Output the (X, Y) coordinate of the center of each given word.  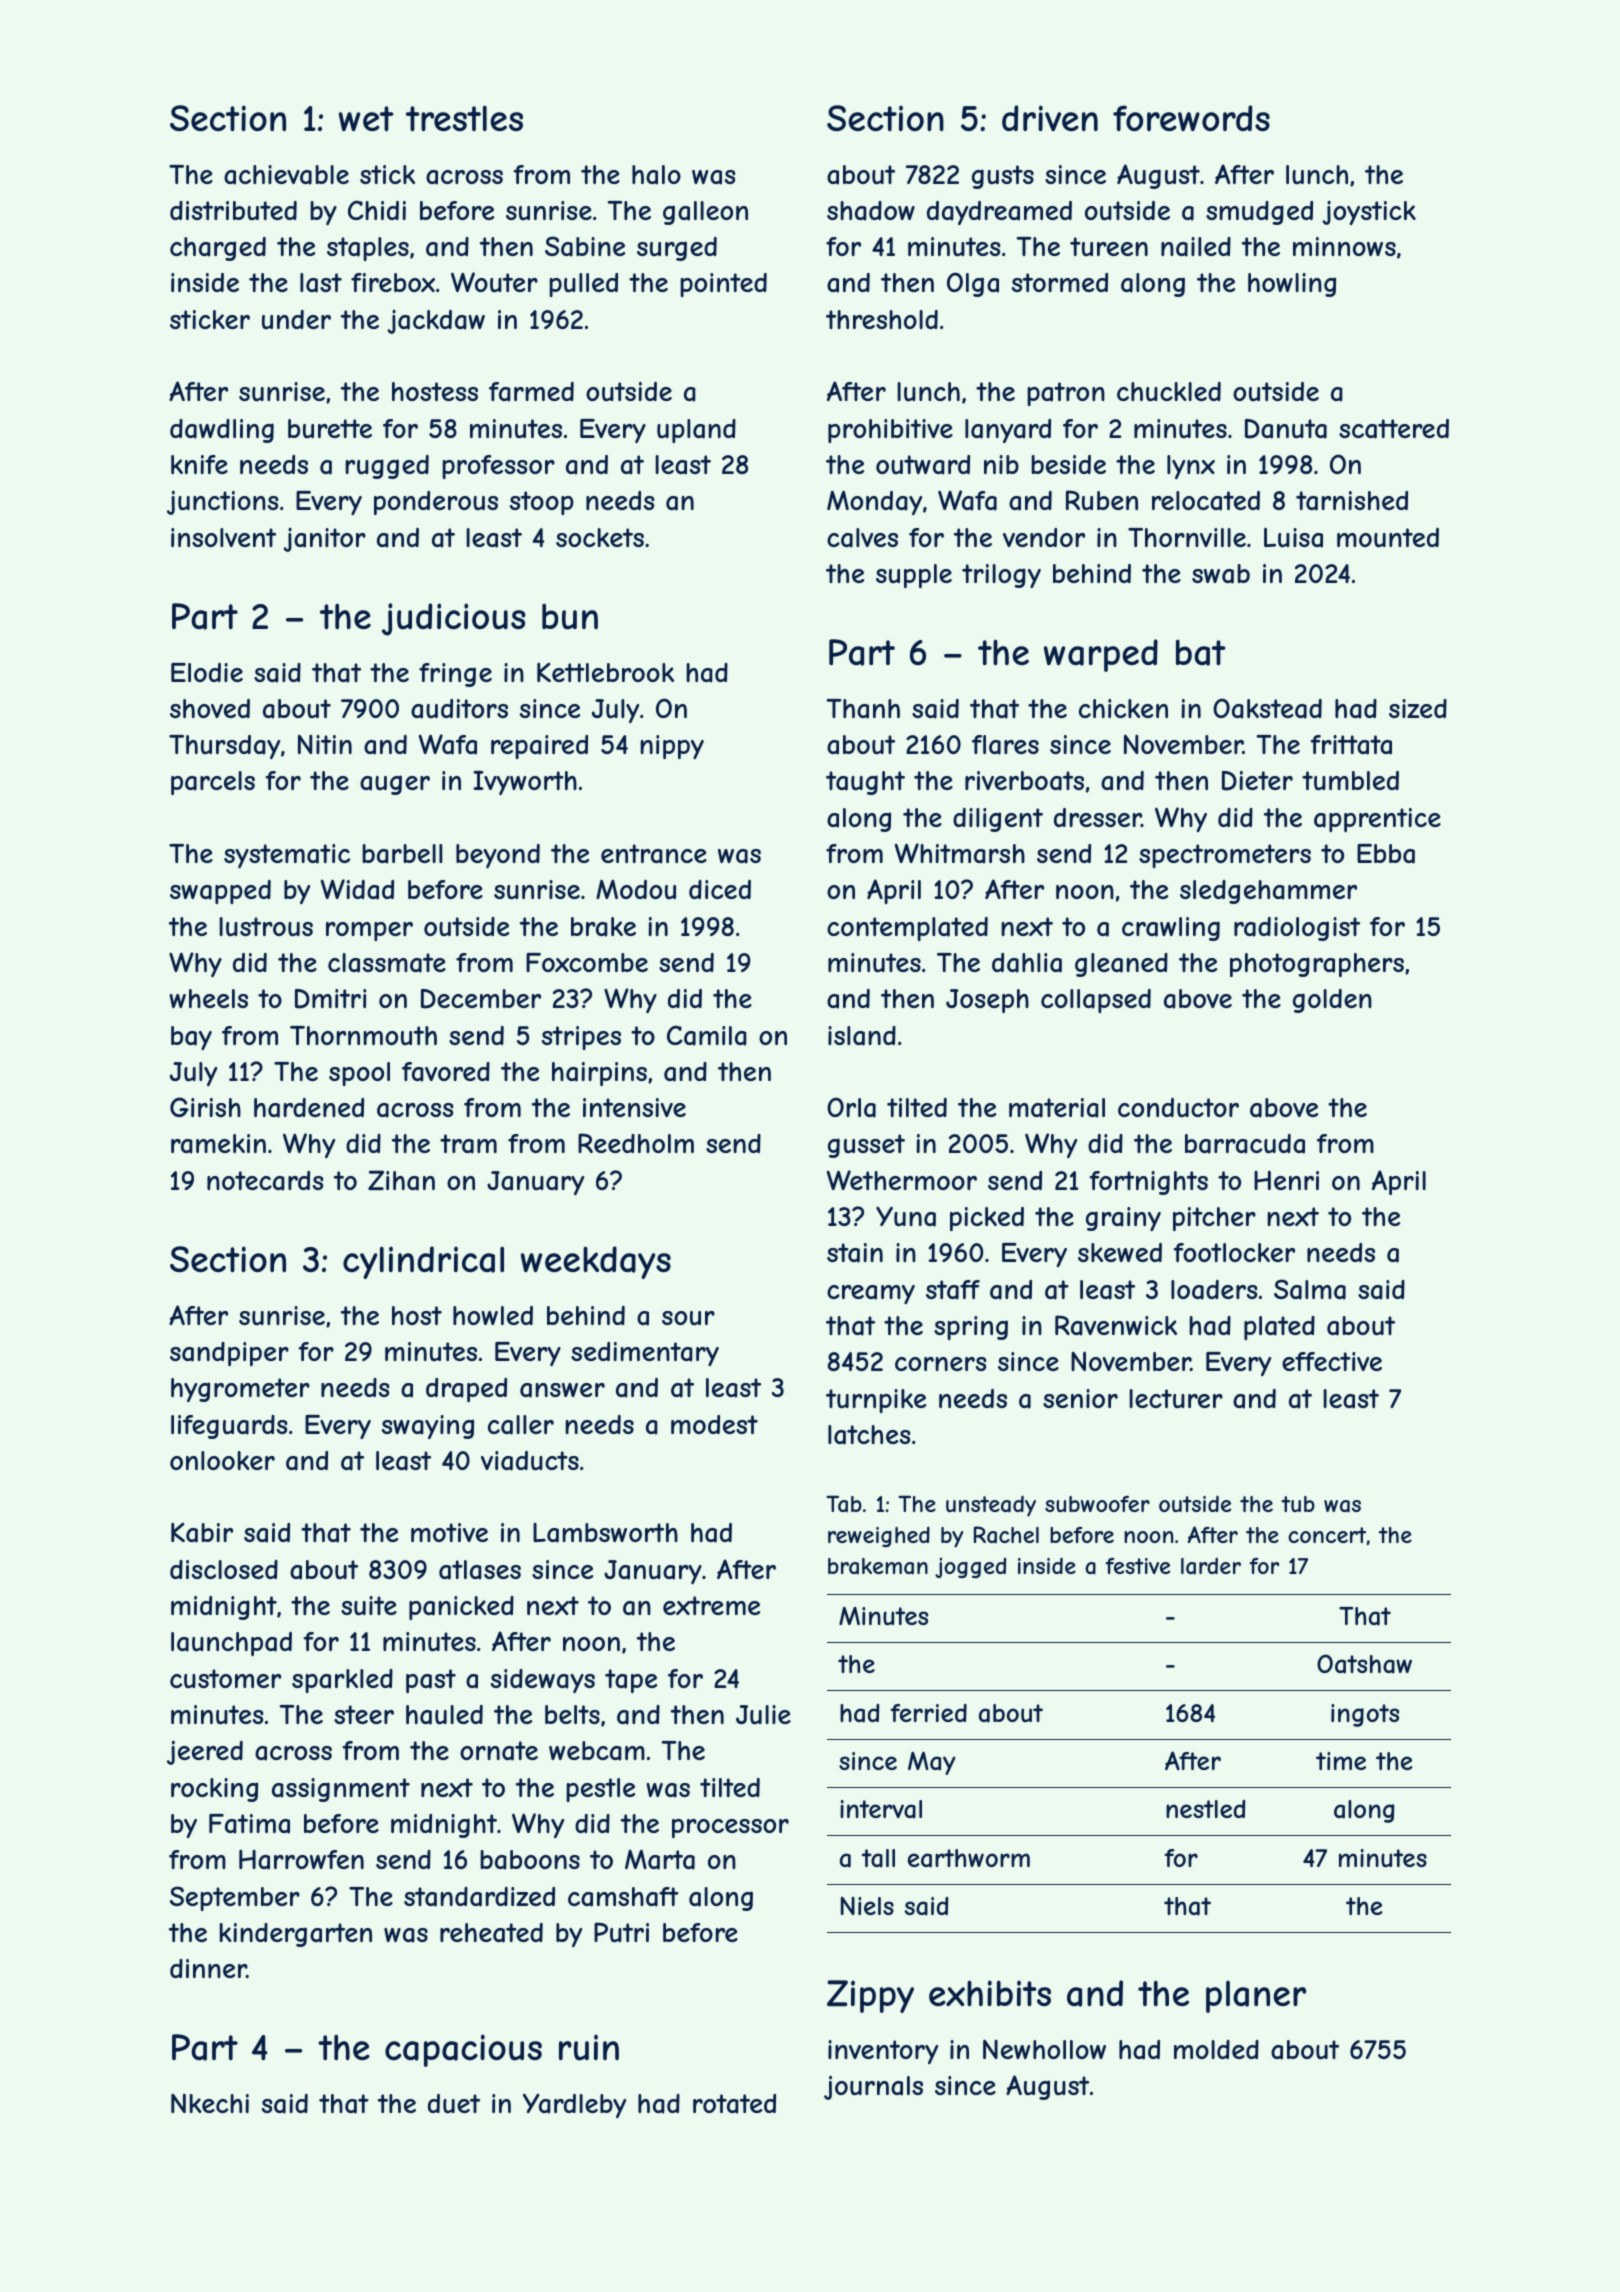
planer (1256, 1997)
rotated (734, 2104)
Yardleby (574, 2106)
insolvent (223, 537)
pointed (723, 285)
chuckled (1169, 391)
